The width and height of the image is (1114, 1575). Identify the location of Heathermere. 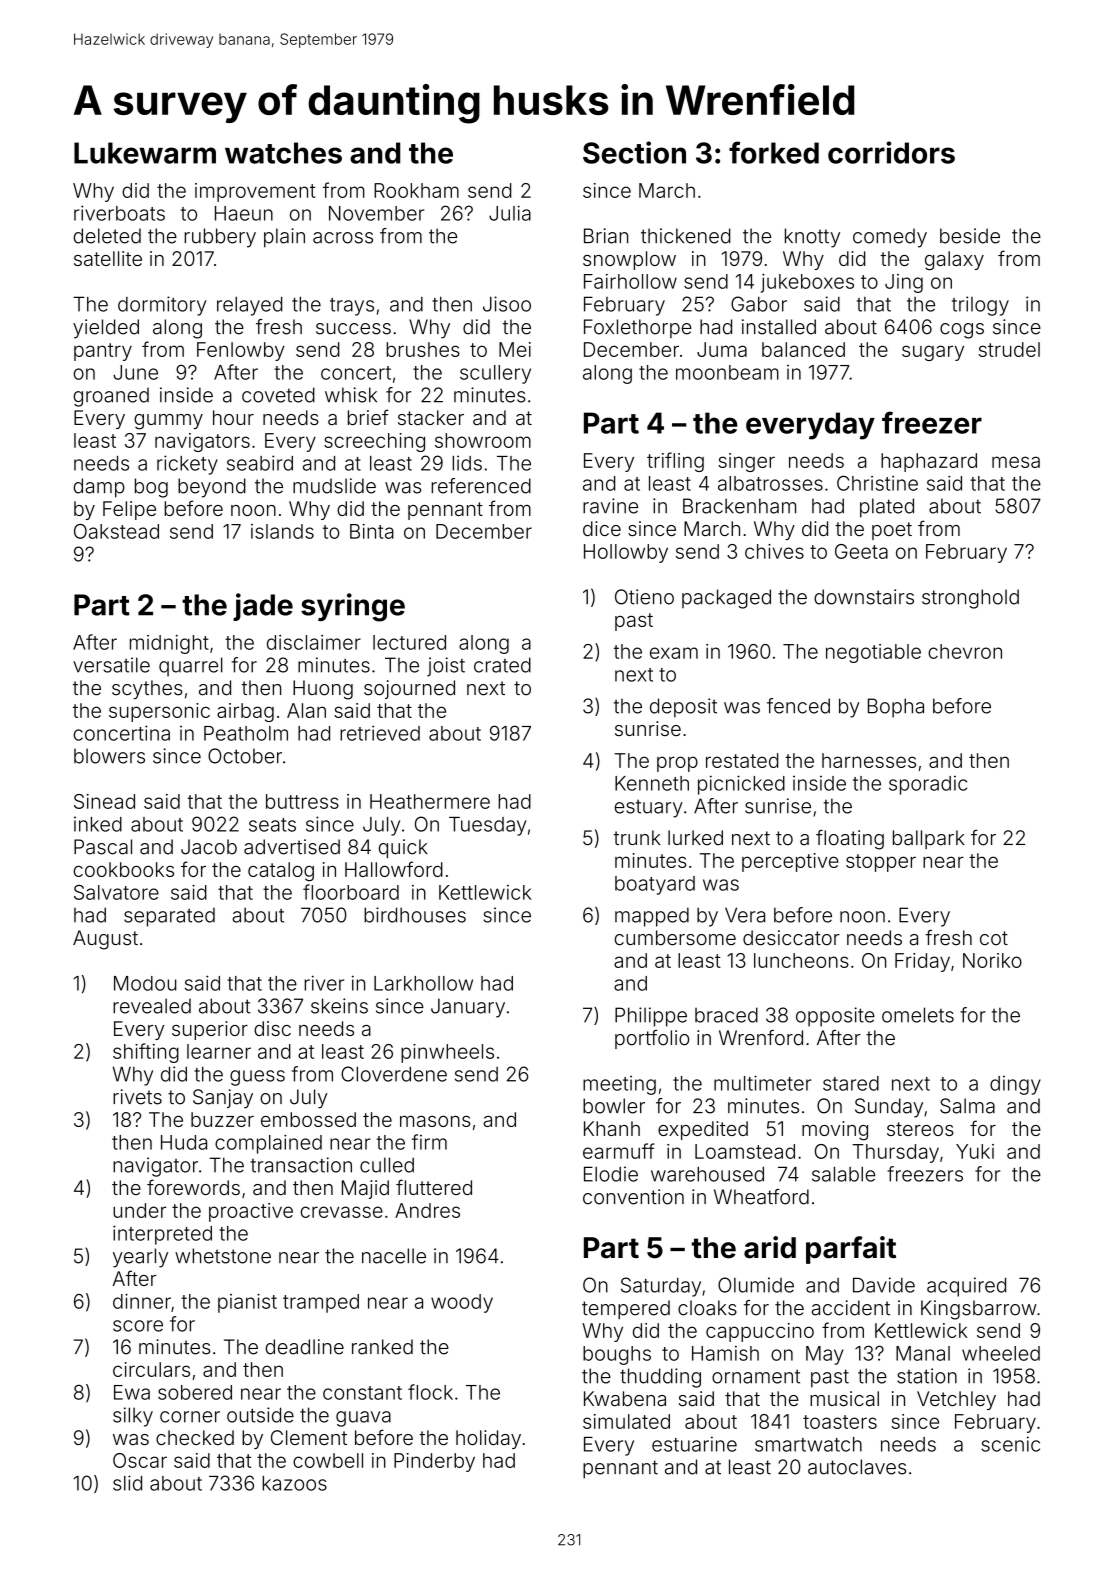
(430, 801).
